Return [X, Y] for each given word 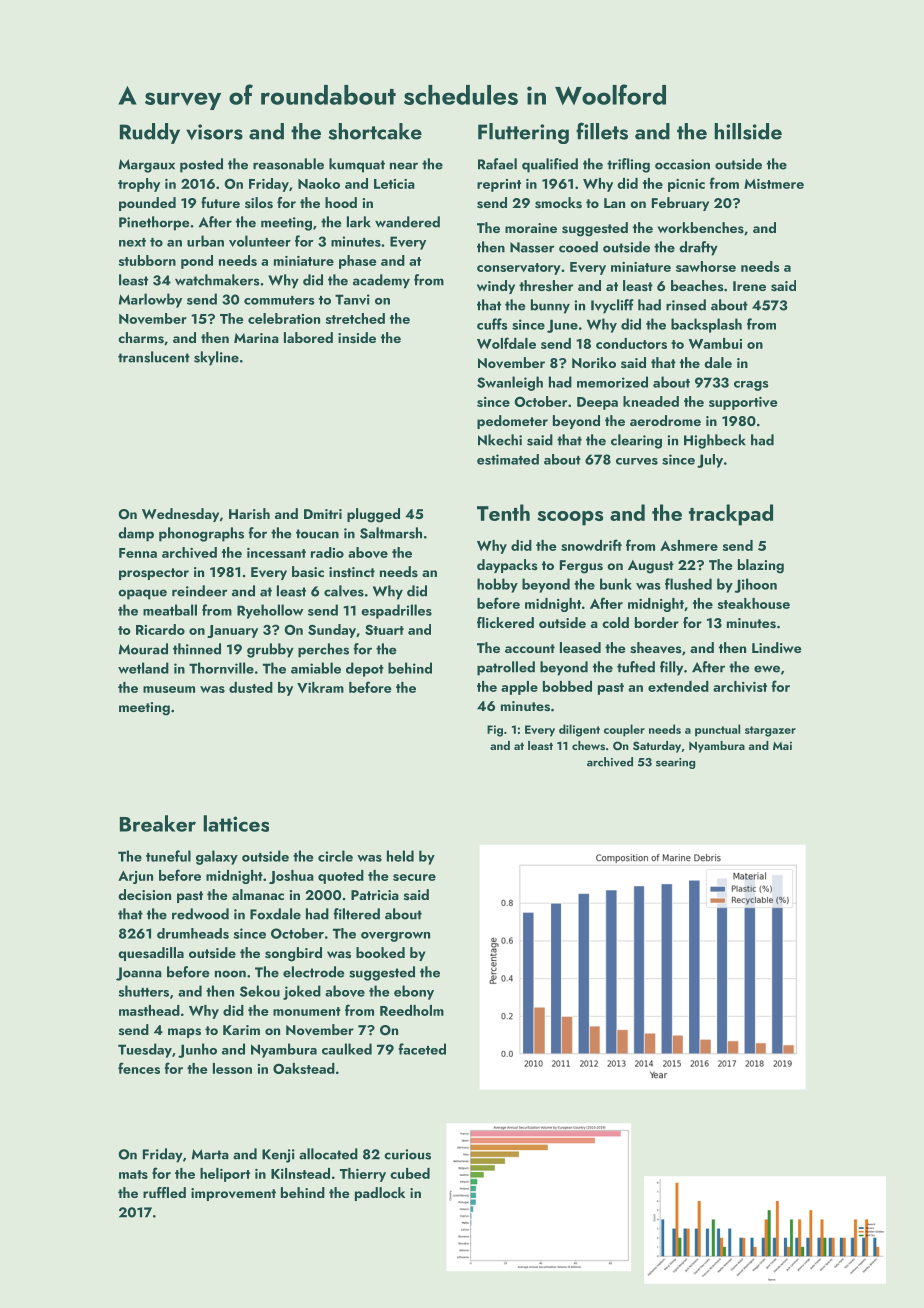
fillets [602, 131]
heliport [225, 1175]
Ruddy [150, 133]
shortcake [375, 131]
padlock [380, 1194]
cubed [410, 1173]
